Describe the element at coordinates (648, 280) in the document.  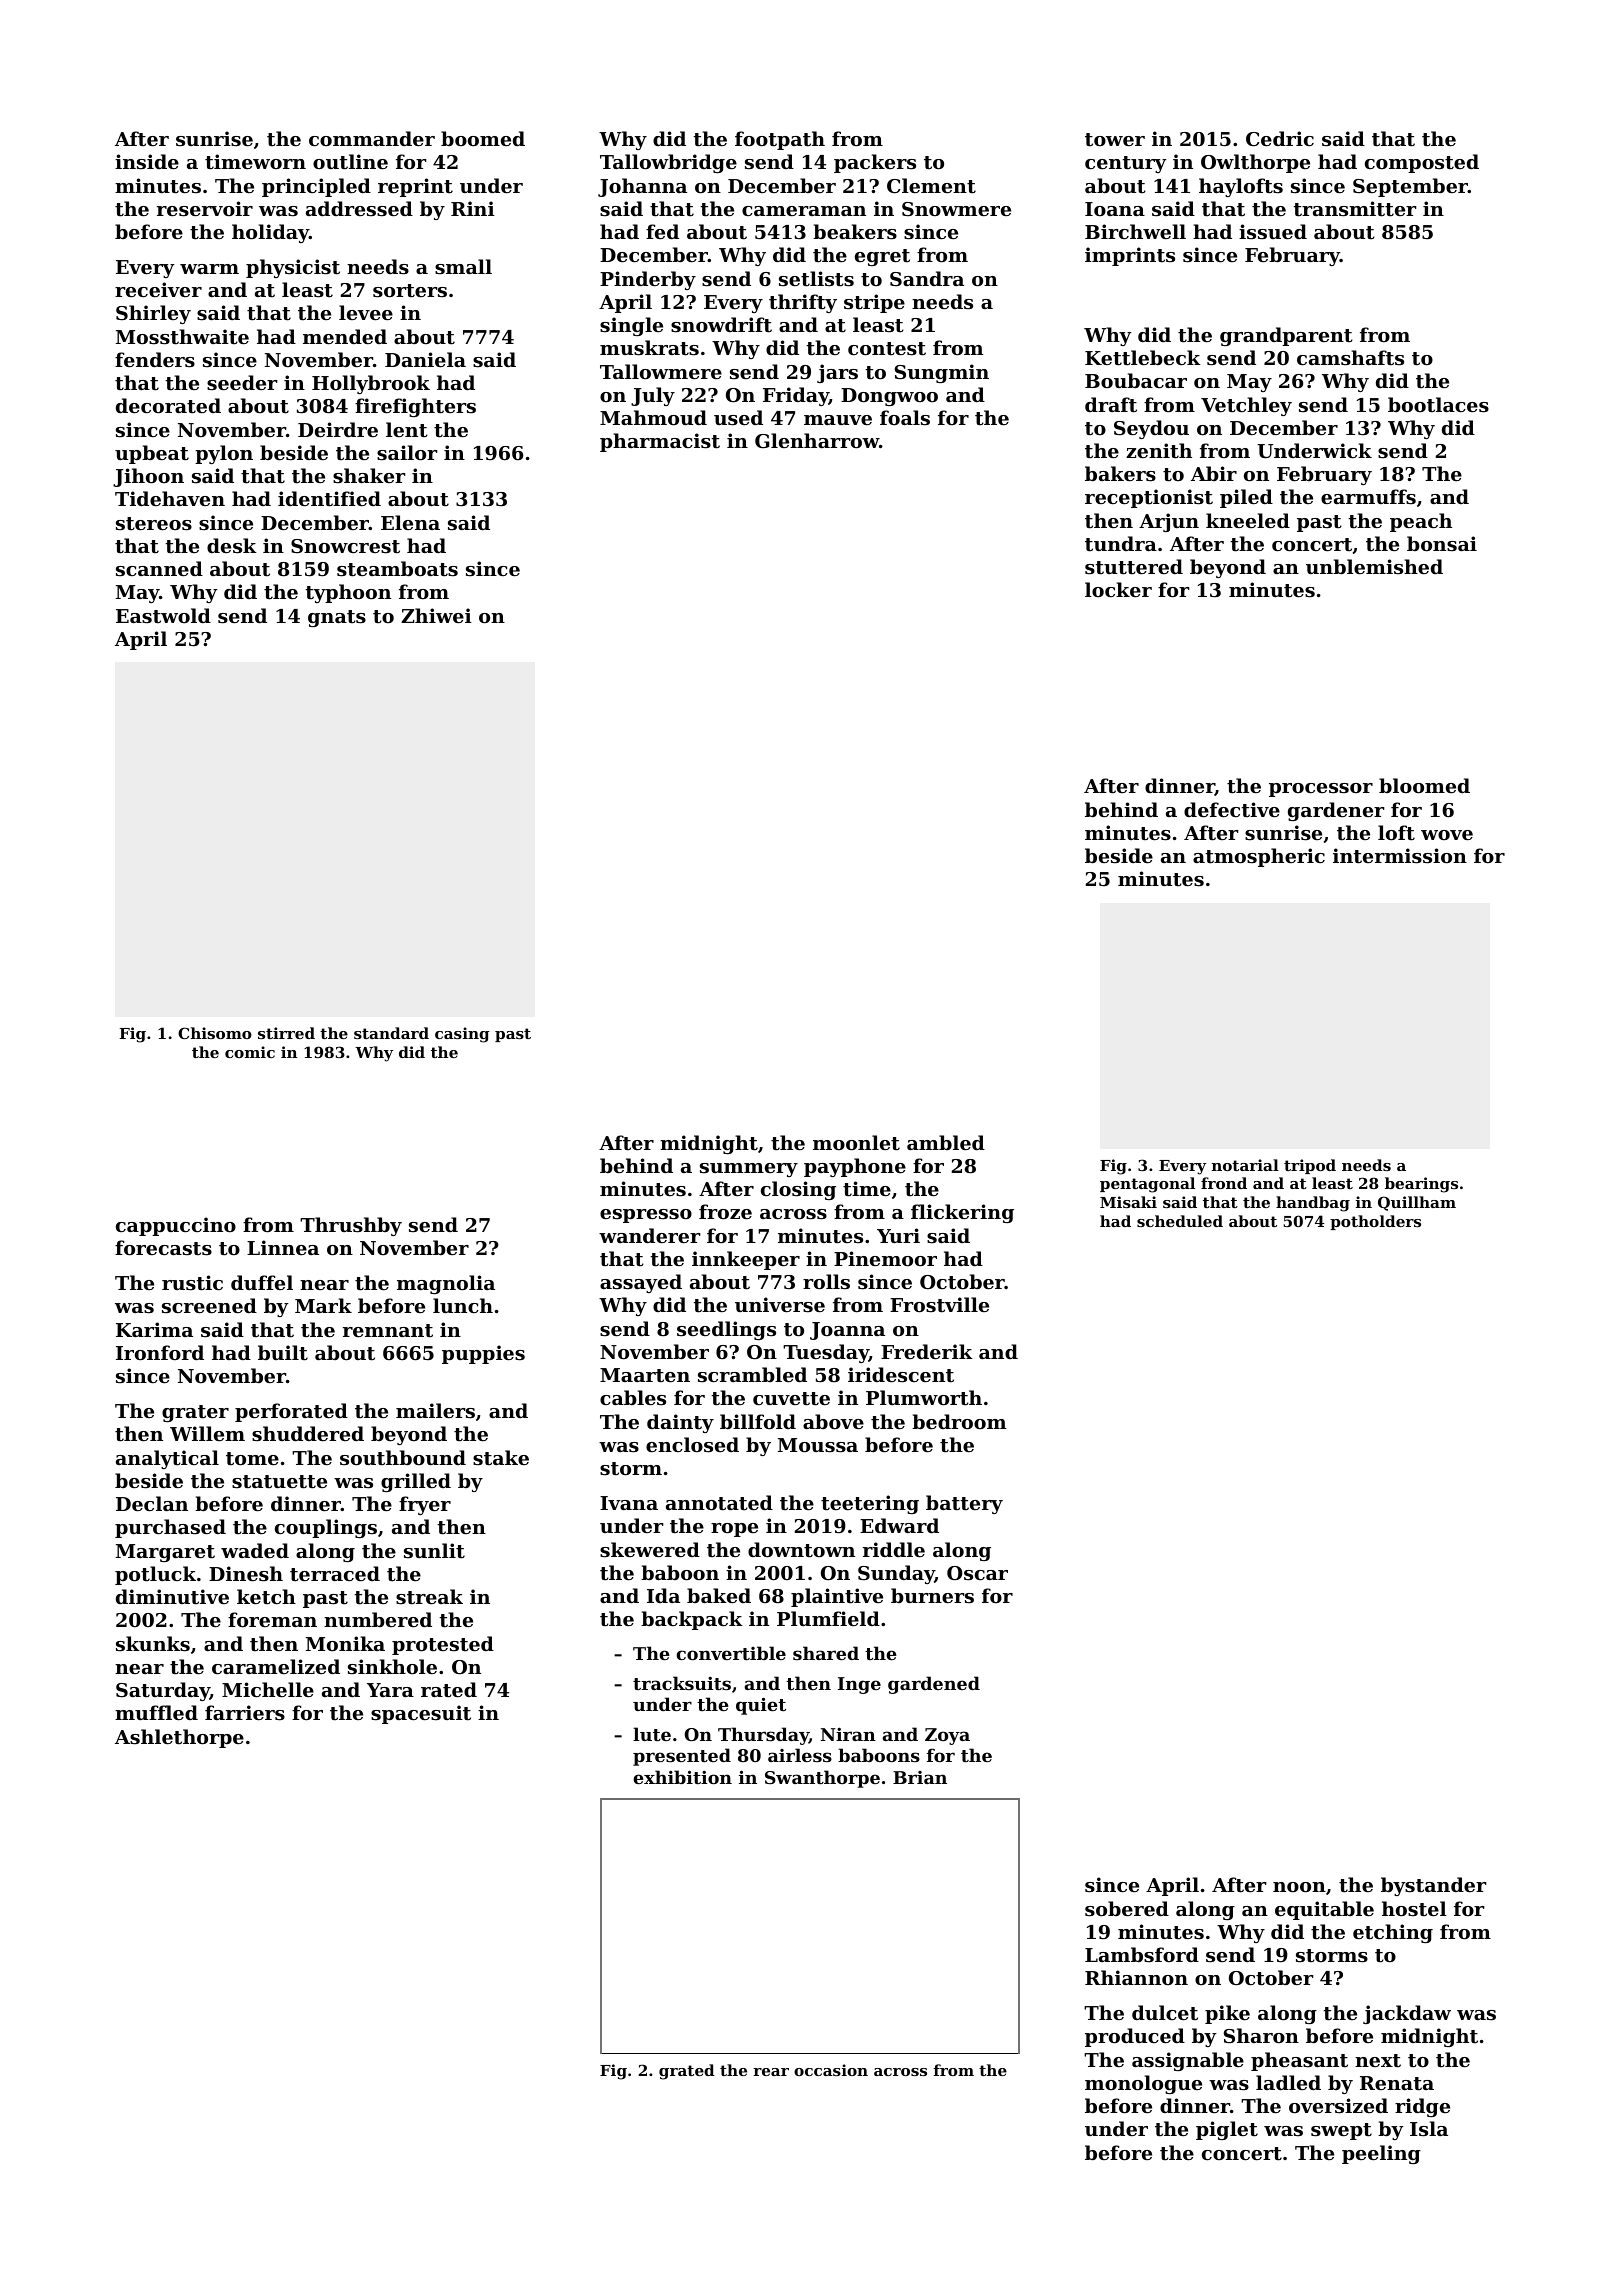
I see `Pinderby` at that location.
